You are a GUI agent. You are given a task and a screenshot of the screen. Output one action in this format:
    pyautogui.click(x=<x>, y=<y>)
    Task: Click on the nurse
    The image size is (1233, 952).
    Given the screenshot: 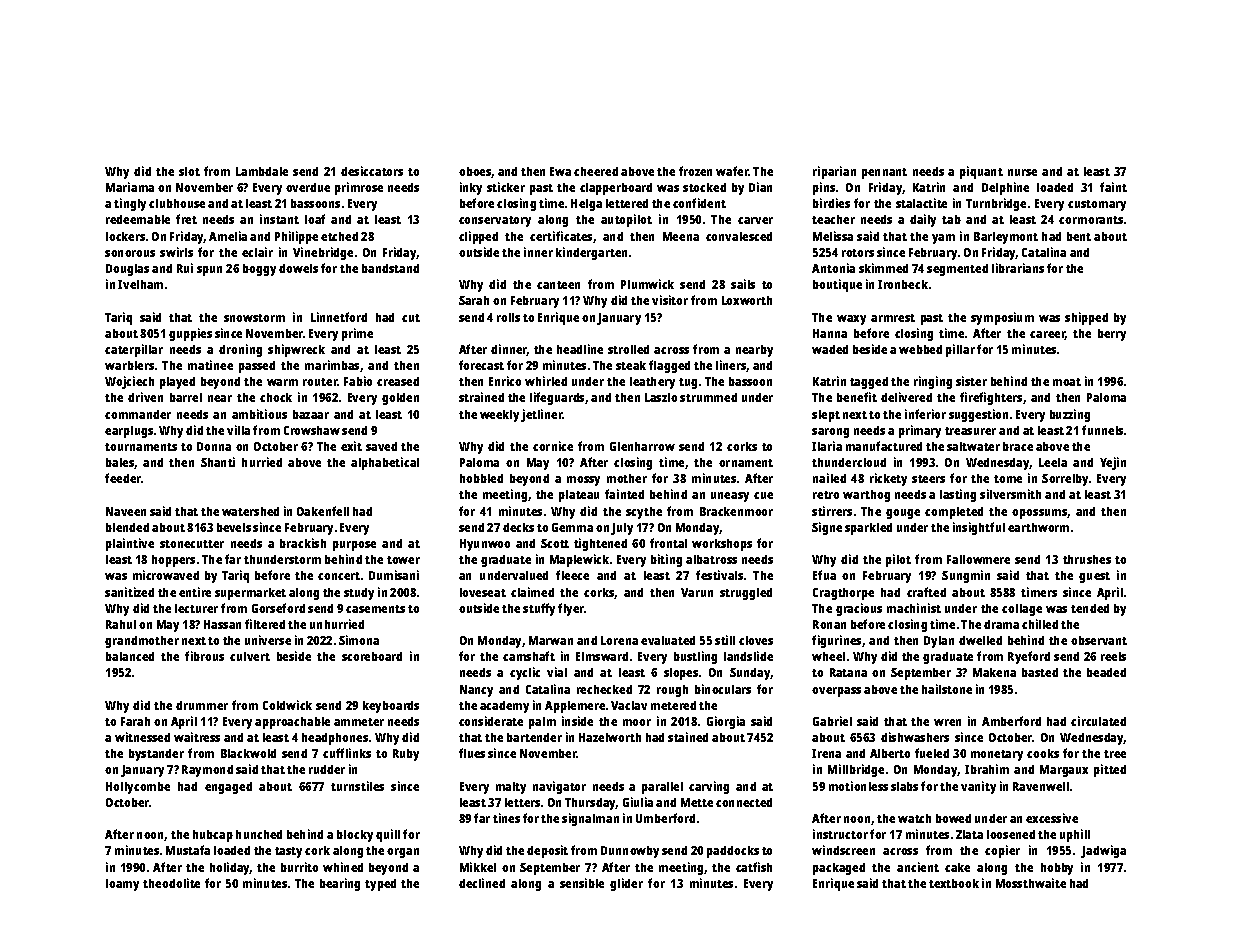 What is the action you would take?
    pyautogui.click(x=1022, y=172)
